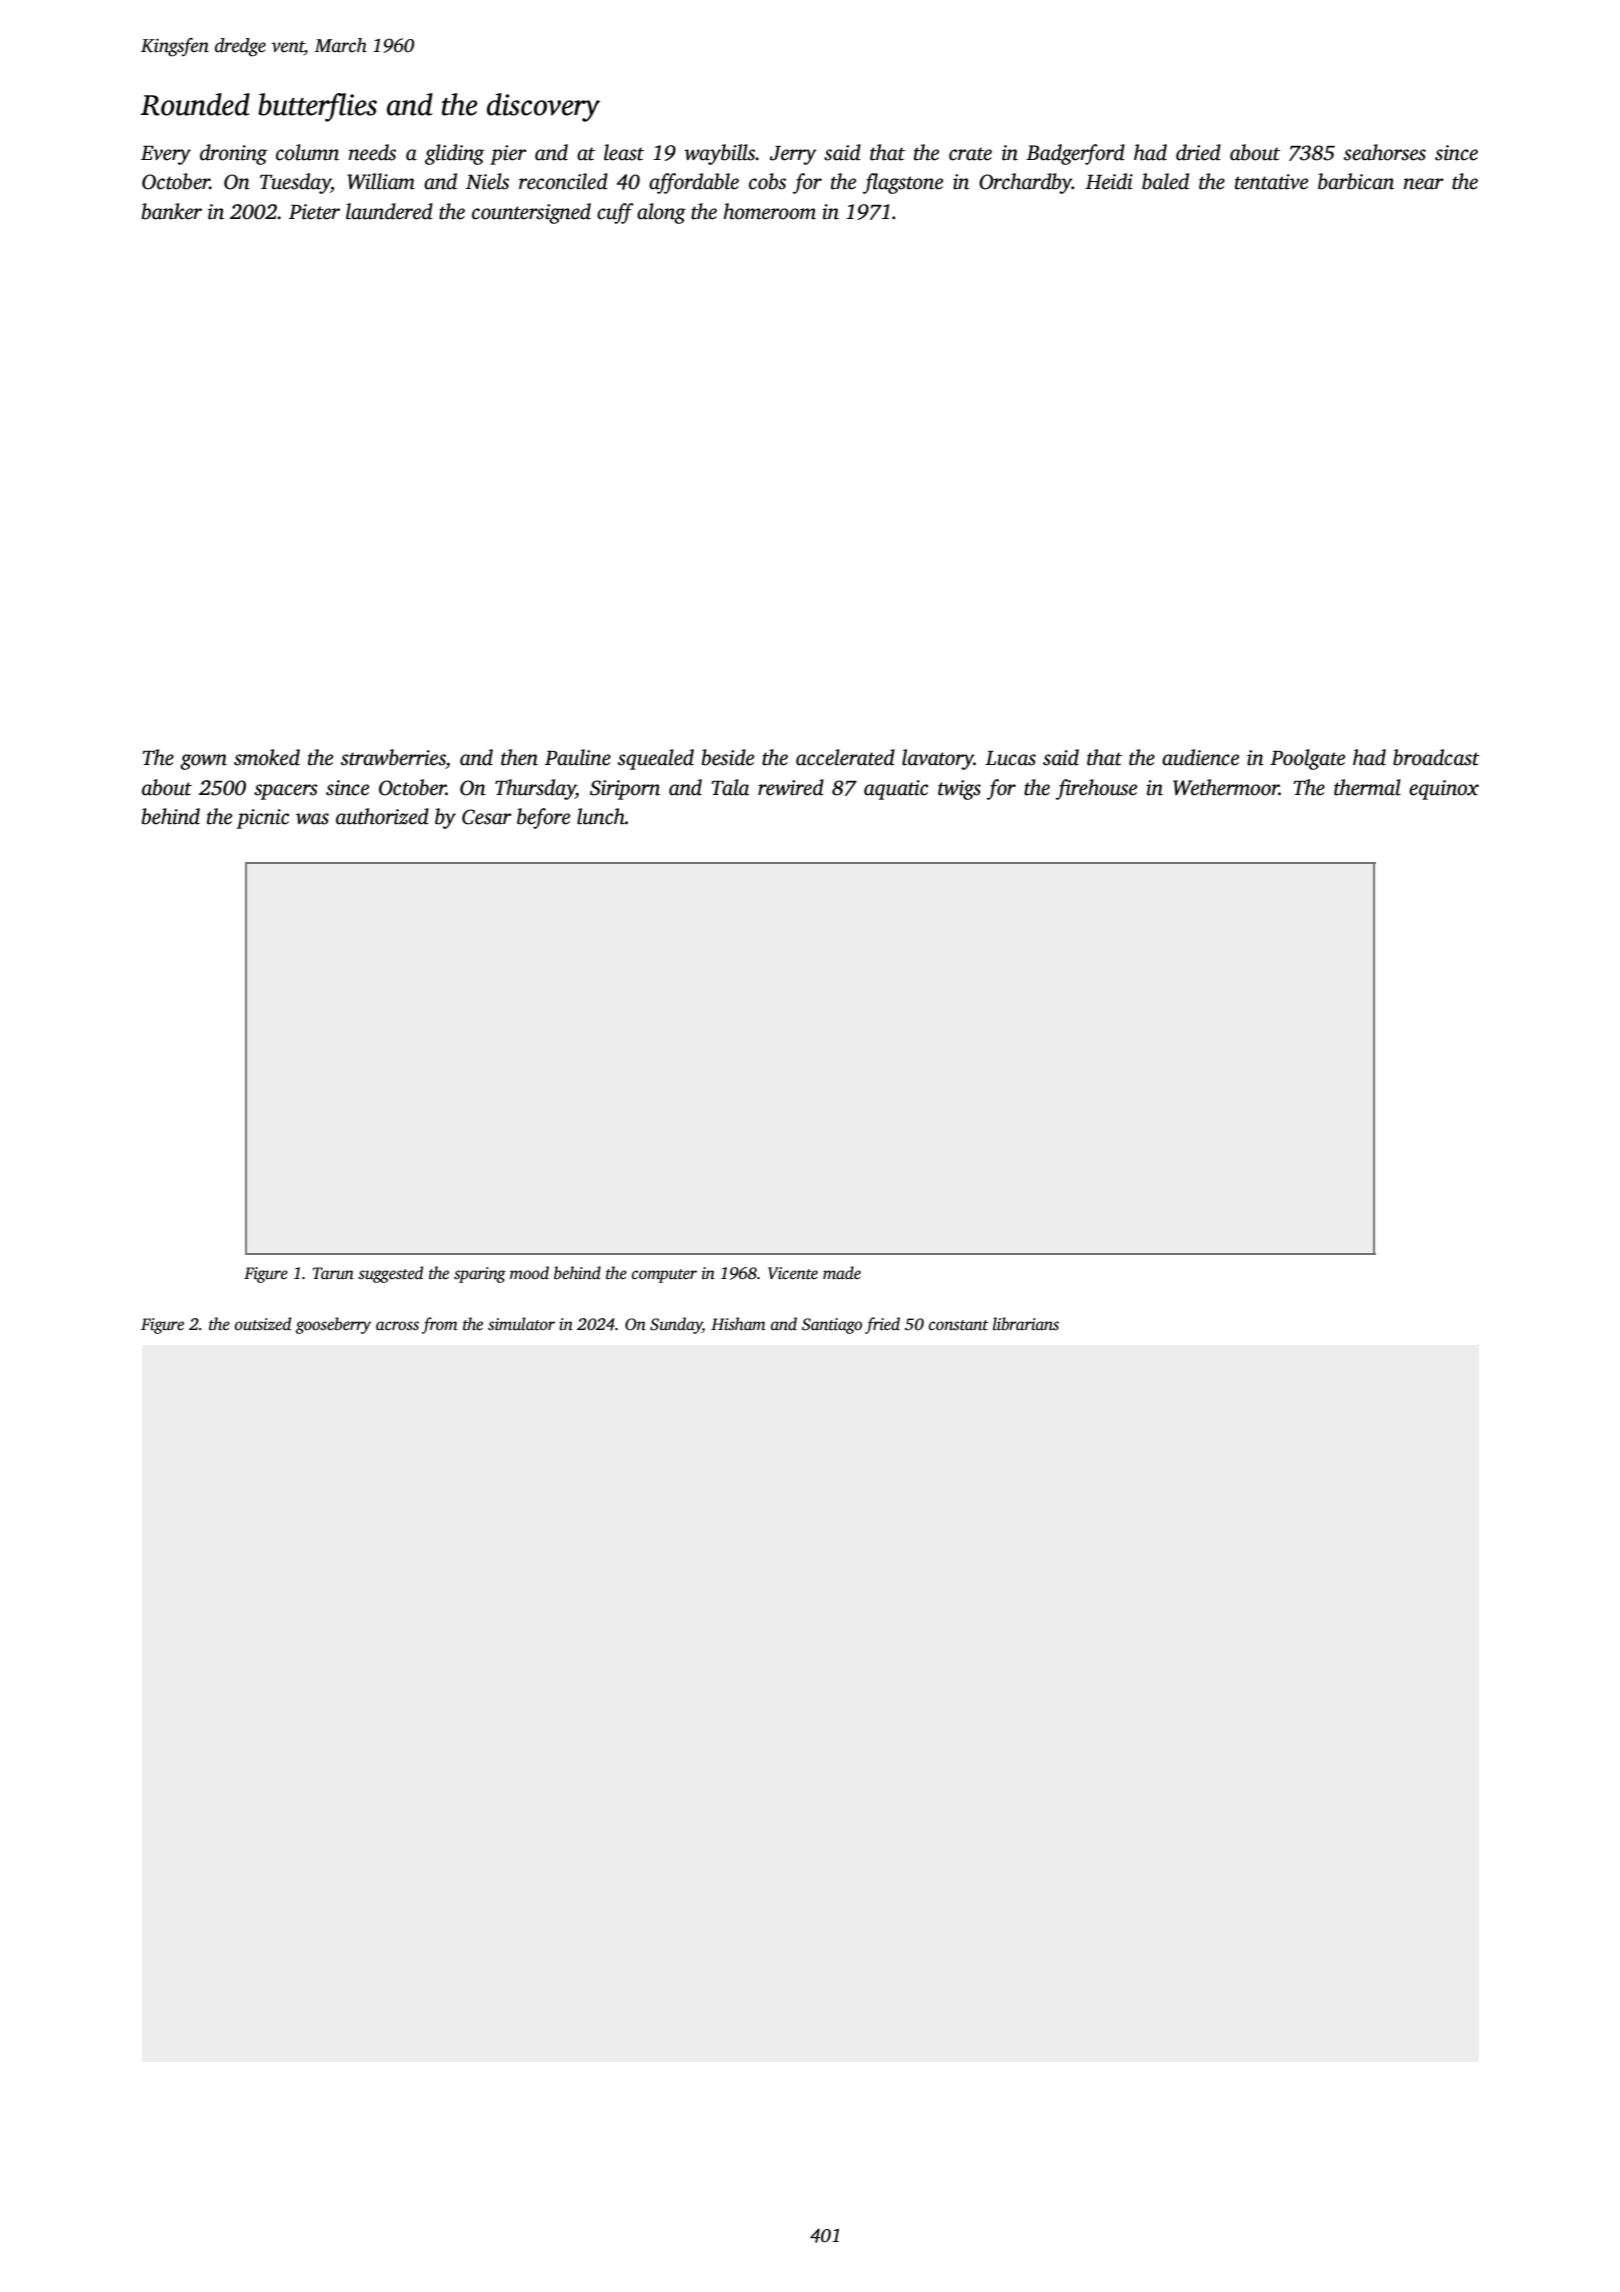  I want to click on made, so click(842, 1273).
